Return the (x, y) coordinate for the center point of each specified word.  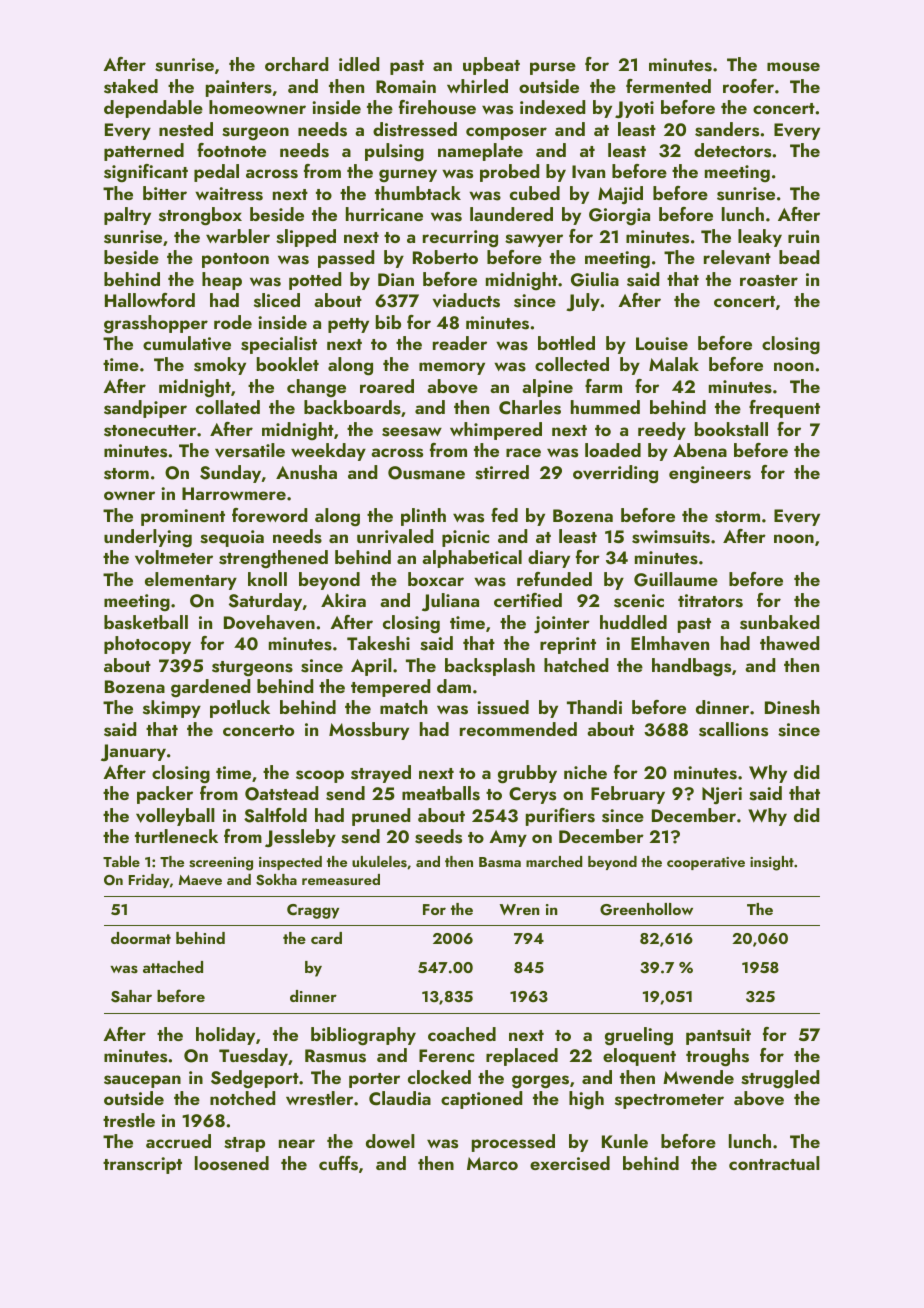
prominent (183, 517)
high (586, 1100)
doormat (141, 938)
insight (772, 863)
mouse (793, 67)
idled (359, 64)
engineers (710, 475)
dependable (153, 109)
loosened (232, 1163)
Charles (530, 407)
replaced (522, 1057)
